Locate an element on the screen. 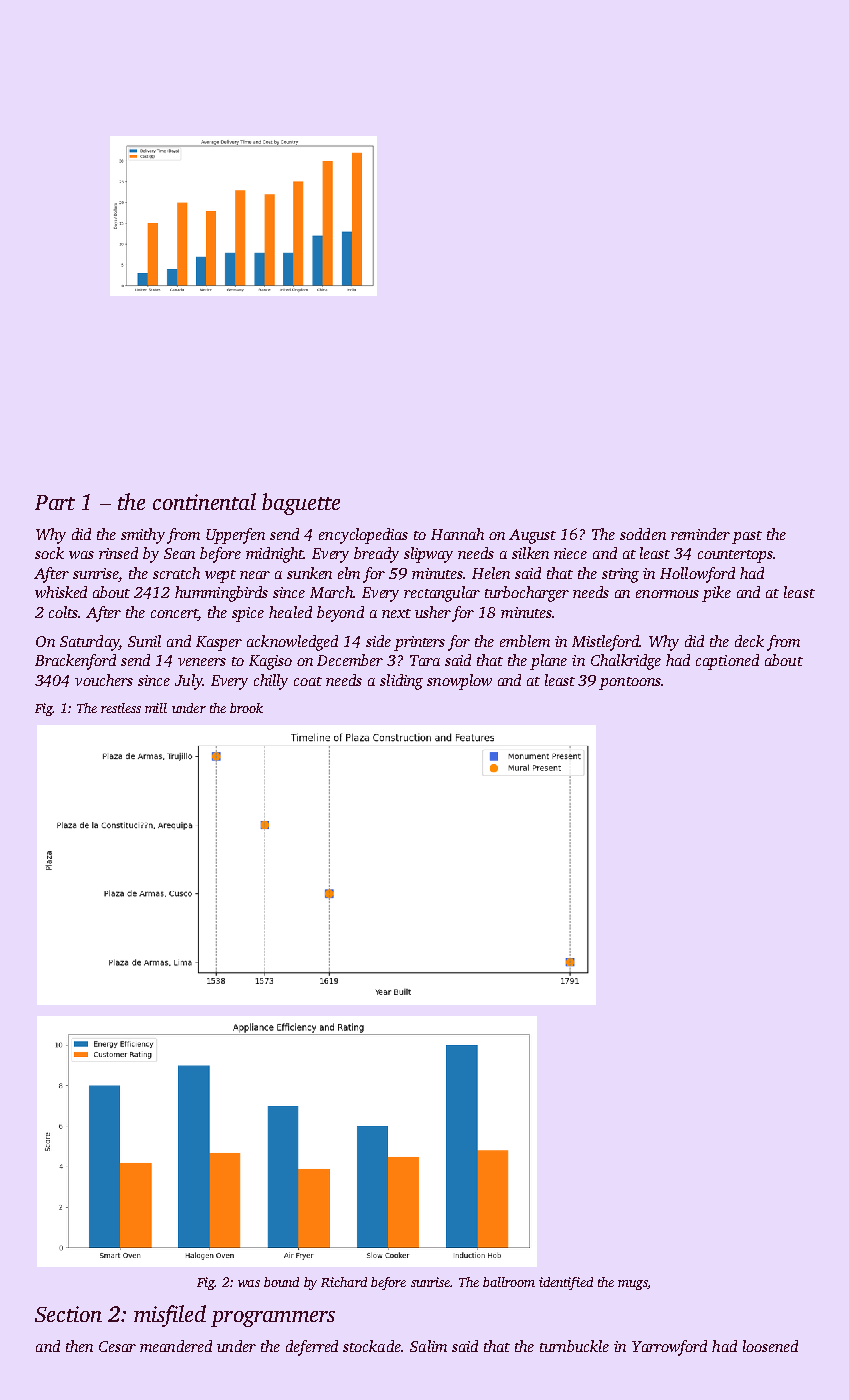 This screenshot has height=1400, width=849. past is located at coordinates (747, 537).
